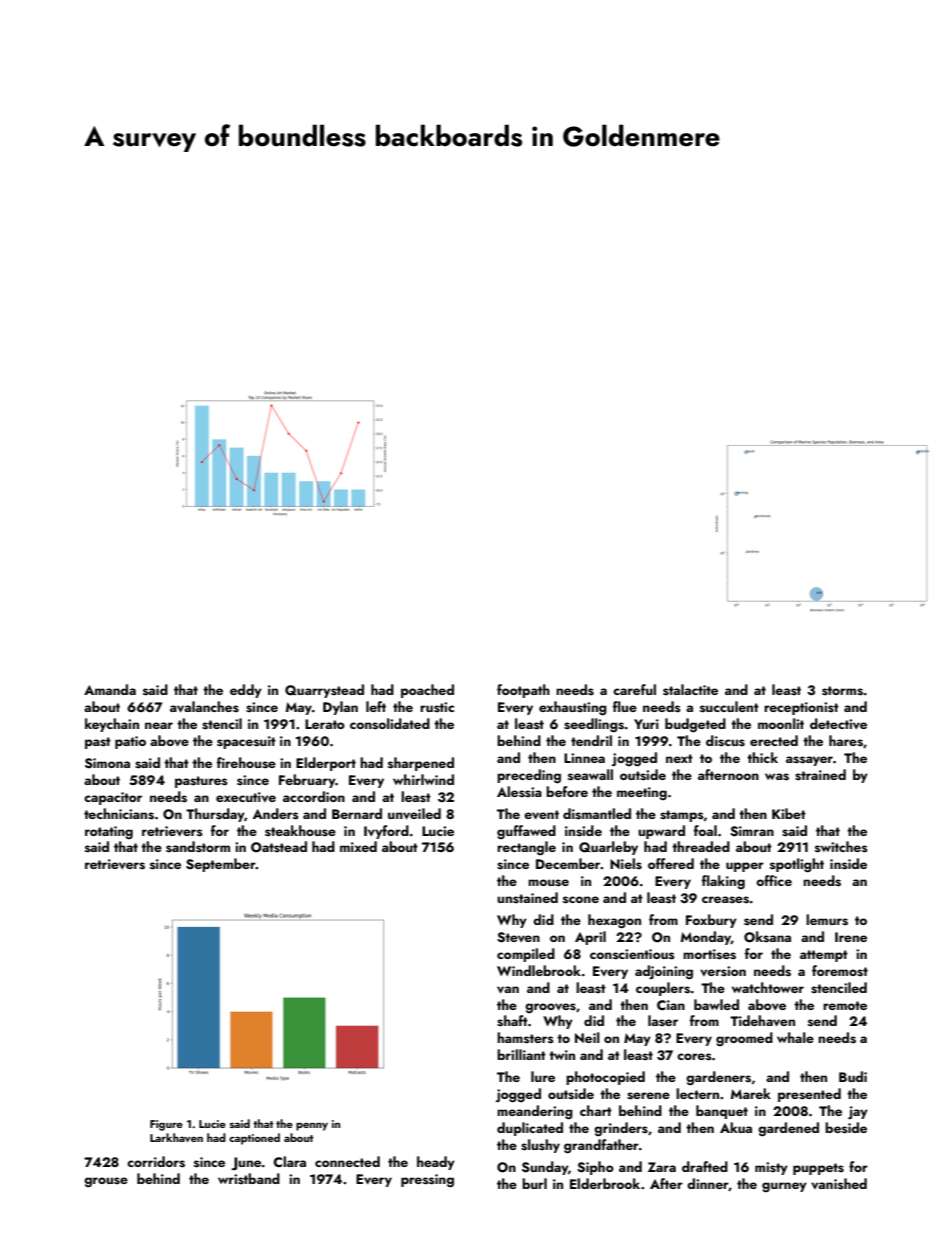 This document has width=952, height=1233. Describe the element at coordinates (198, 847) in the document. I see `sandstorm` at that location.
